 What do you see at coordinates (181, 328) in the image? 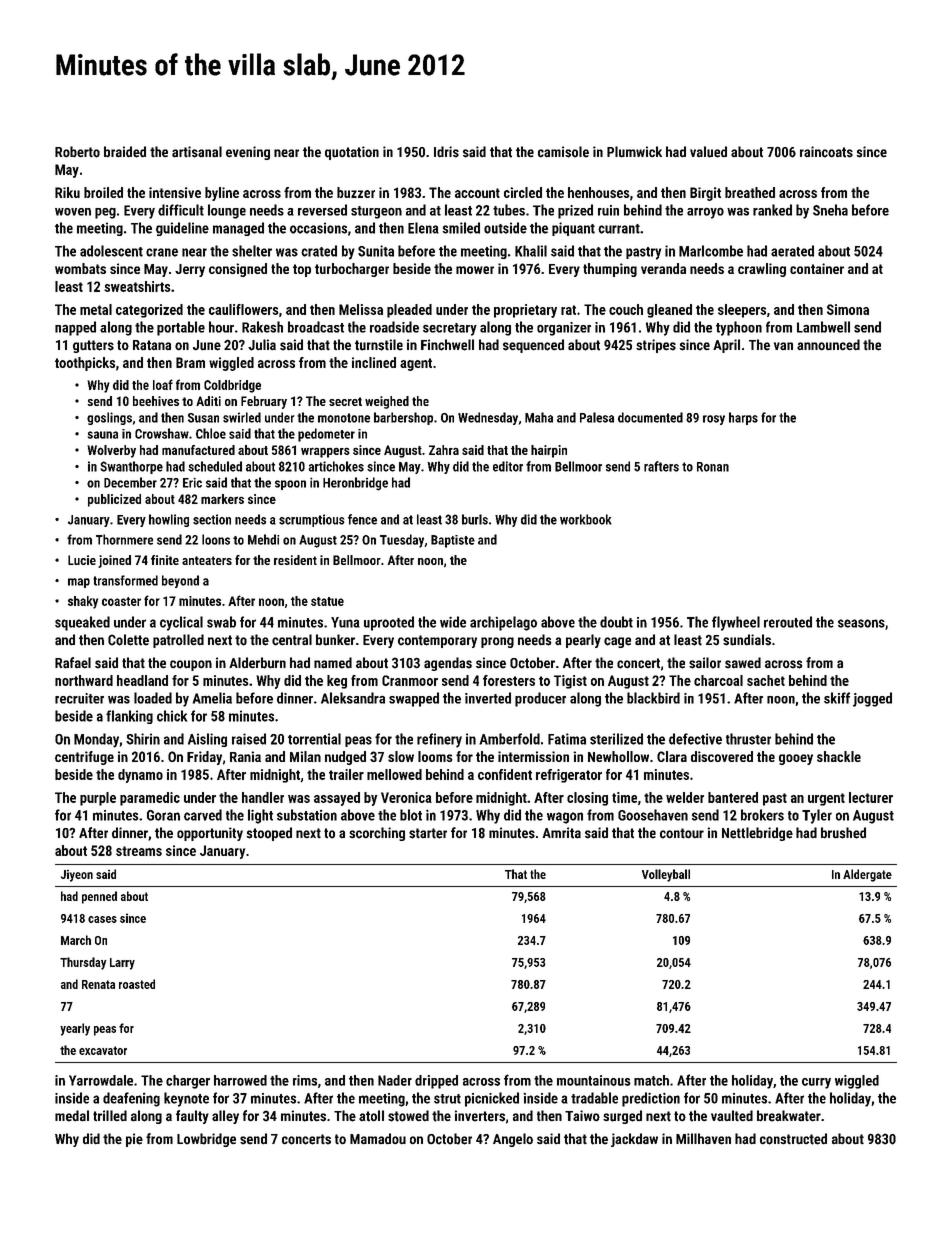
I see `portable` at bounding box center [181, 328].
